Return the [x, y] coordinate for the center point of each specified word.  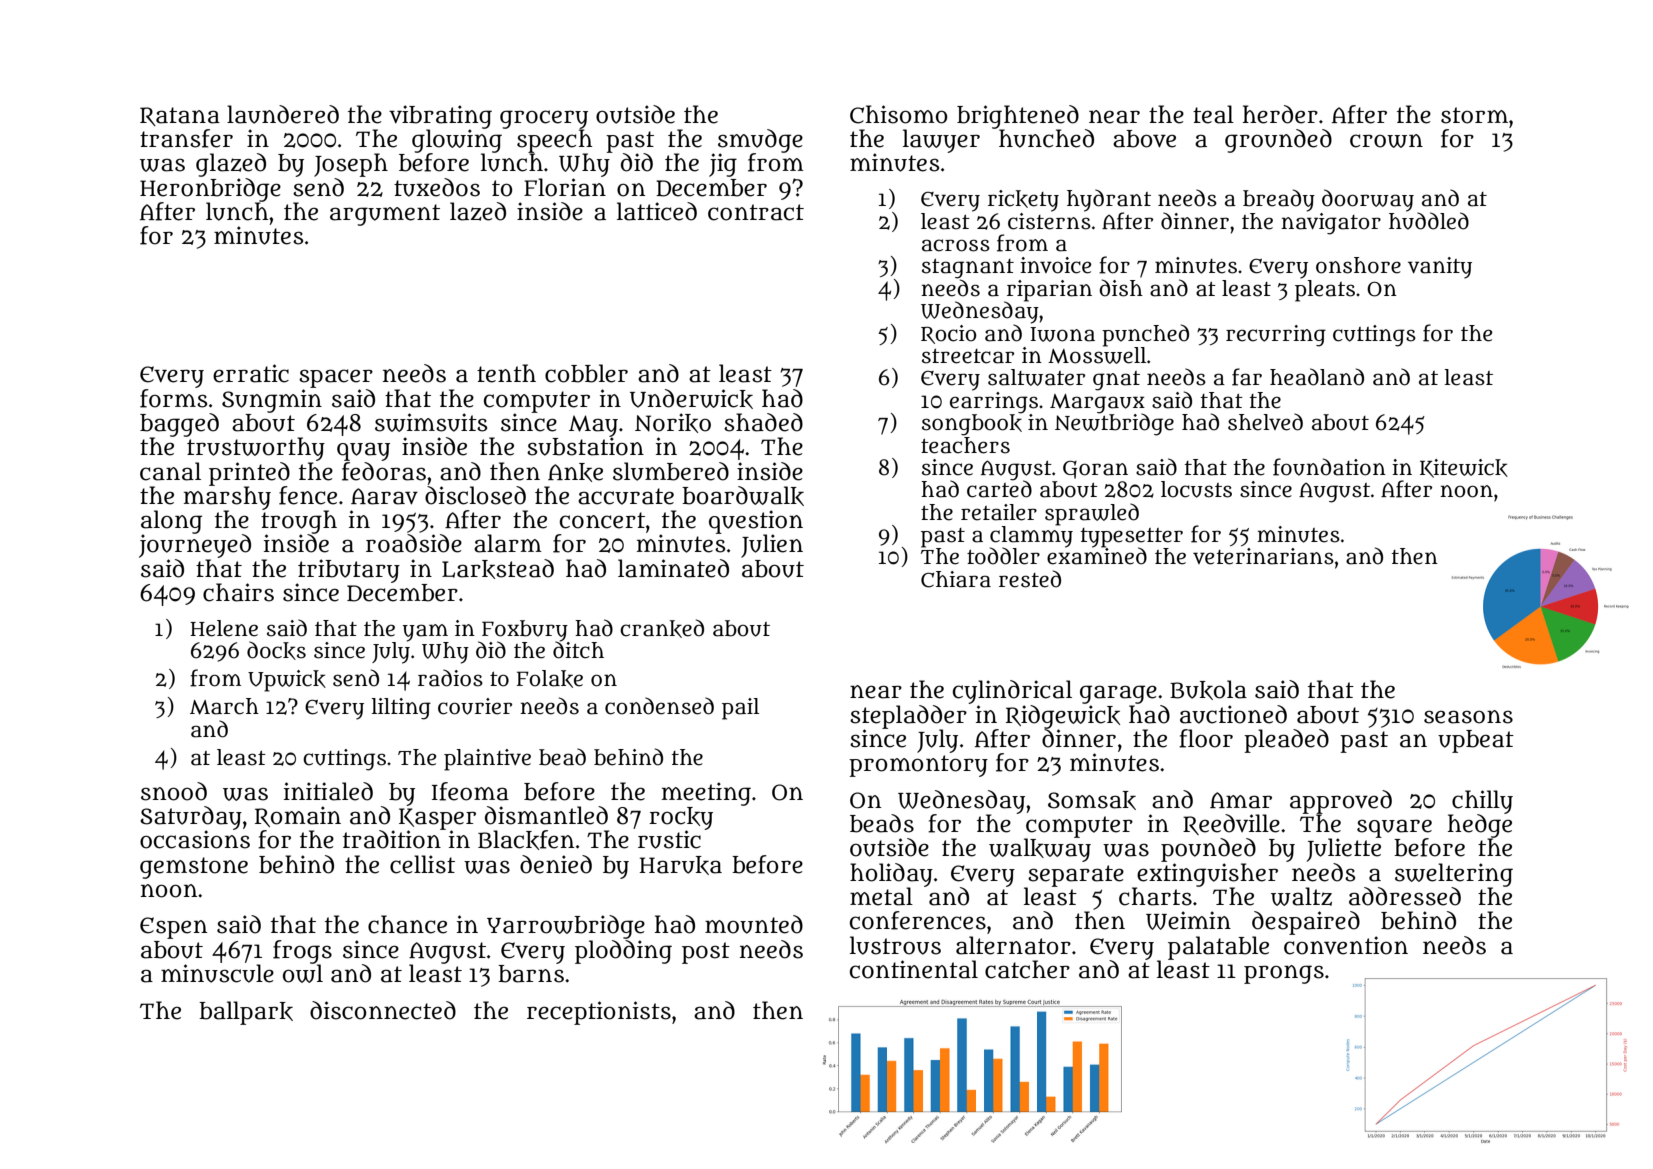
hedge [1480, 826]
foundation [1329, 467]
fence [308, 495]
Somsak [1092, 800]
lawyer [941, 141]
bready [1279, 200]
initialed [328, 791]
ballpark [246, 1013]
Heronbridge [210, 190]
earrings [994, 402]
